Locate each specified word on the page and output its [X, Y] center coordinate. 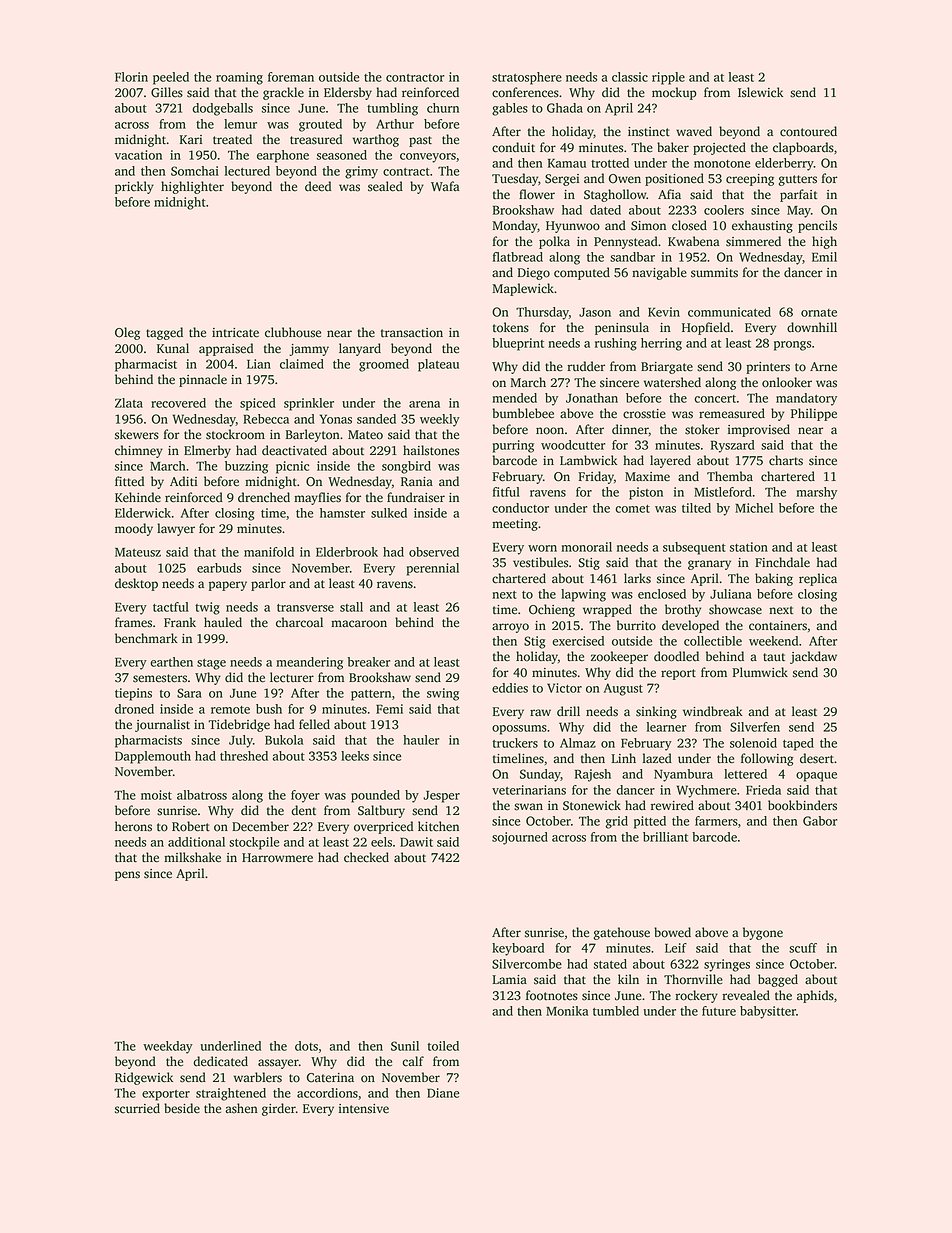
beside [182, 1108]
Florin [131, 77]
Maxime [647, 477]
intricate [235, 333]
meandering [309, 663]
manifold [269, 552]
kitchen [438, 826]
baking [774, 579]
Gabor [820, 821]
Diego [534, 274]
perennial [433, 569]
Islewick [760, 92]
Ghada [565, 108]
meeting [515, 525]
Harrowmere [277, 858]
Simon [648, 226]
